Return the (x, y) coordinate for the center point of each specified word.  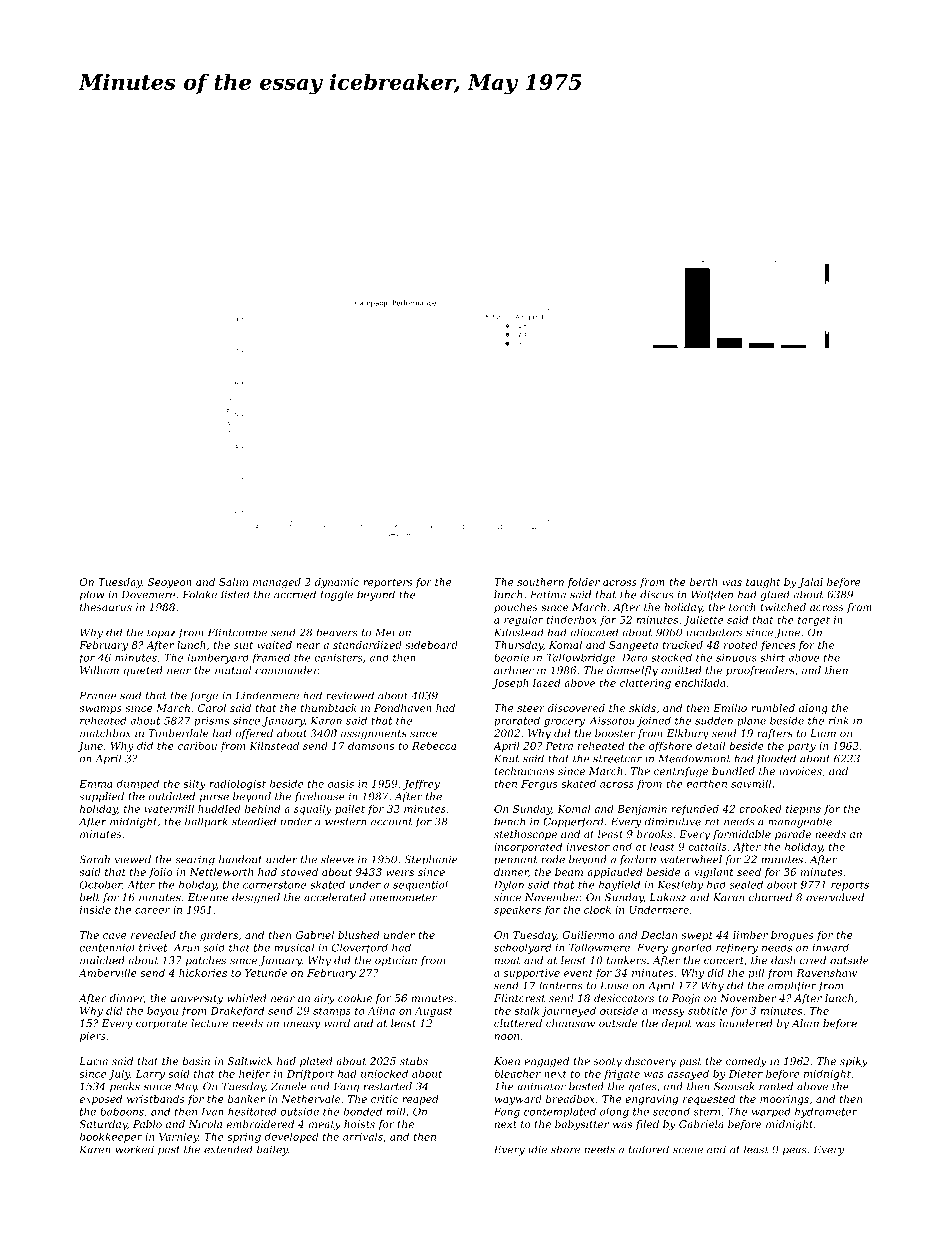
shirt (772, 657)
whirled (247, 998)
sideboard (431, 645)
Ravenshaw (826, 973)
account (392, 822)
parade (793, 835)
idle (537, 1149)
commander (286, 670)
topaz (161, 634)
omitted (681, 670)
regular (523, 620)
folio (161, 873)
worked (135, 1149)
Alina (381, 1010)
